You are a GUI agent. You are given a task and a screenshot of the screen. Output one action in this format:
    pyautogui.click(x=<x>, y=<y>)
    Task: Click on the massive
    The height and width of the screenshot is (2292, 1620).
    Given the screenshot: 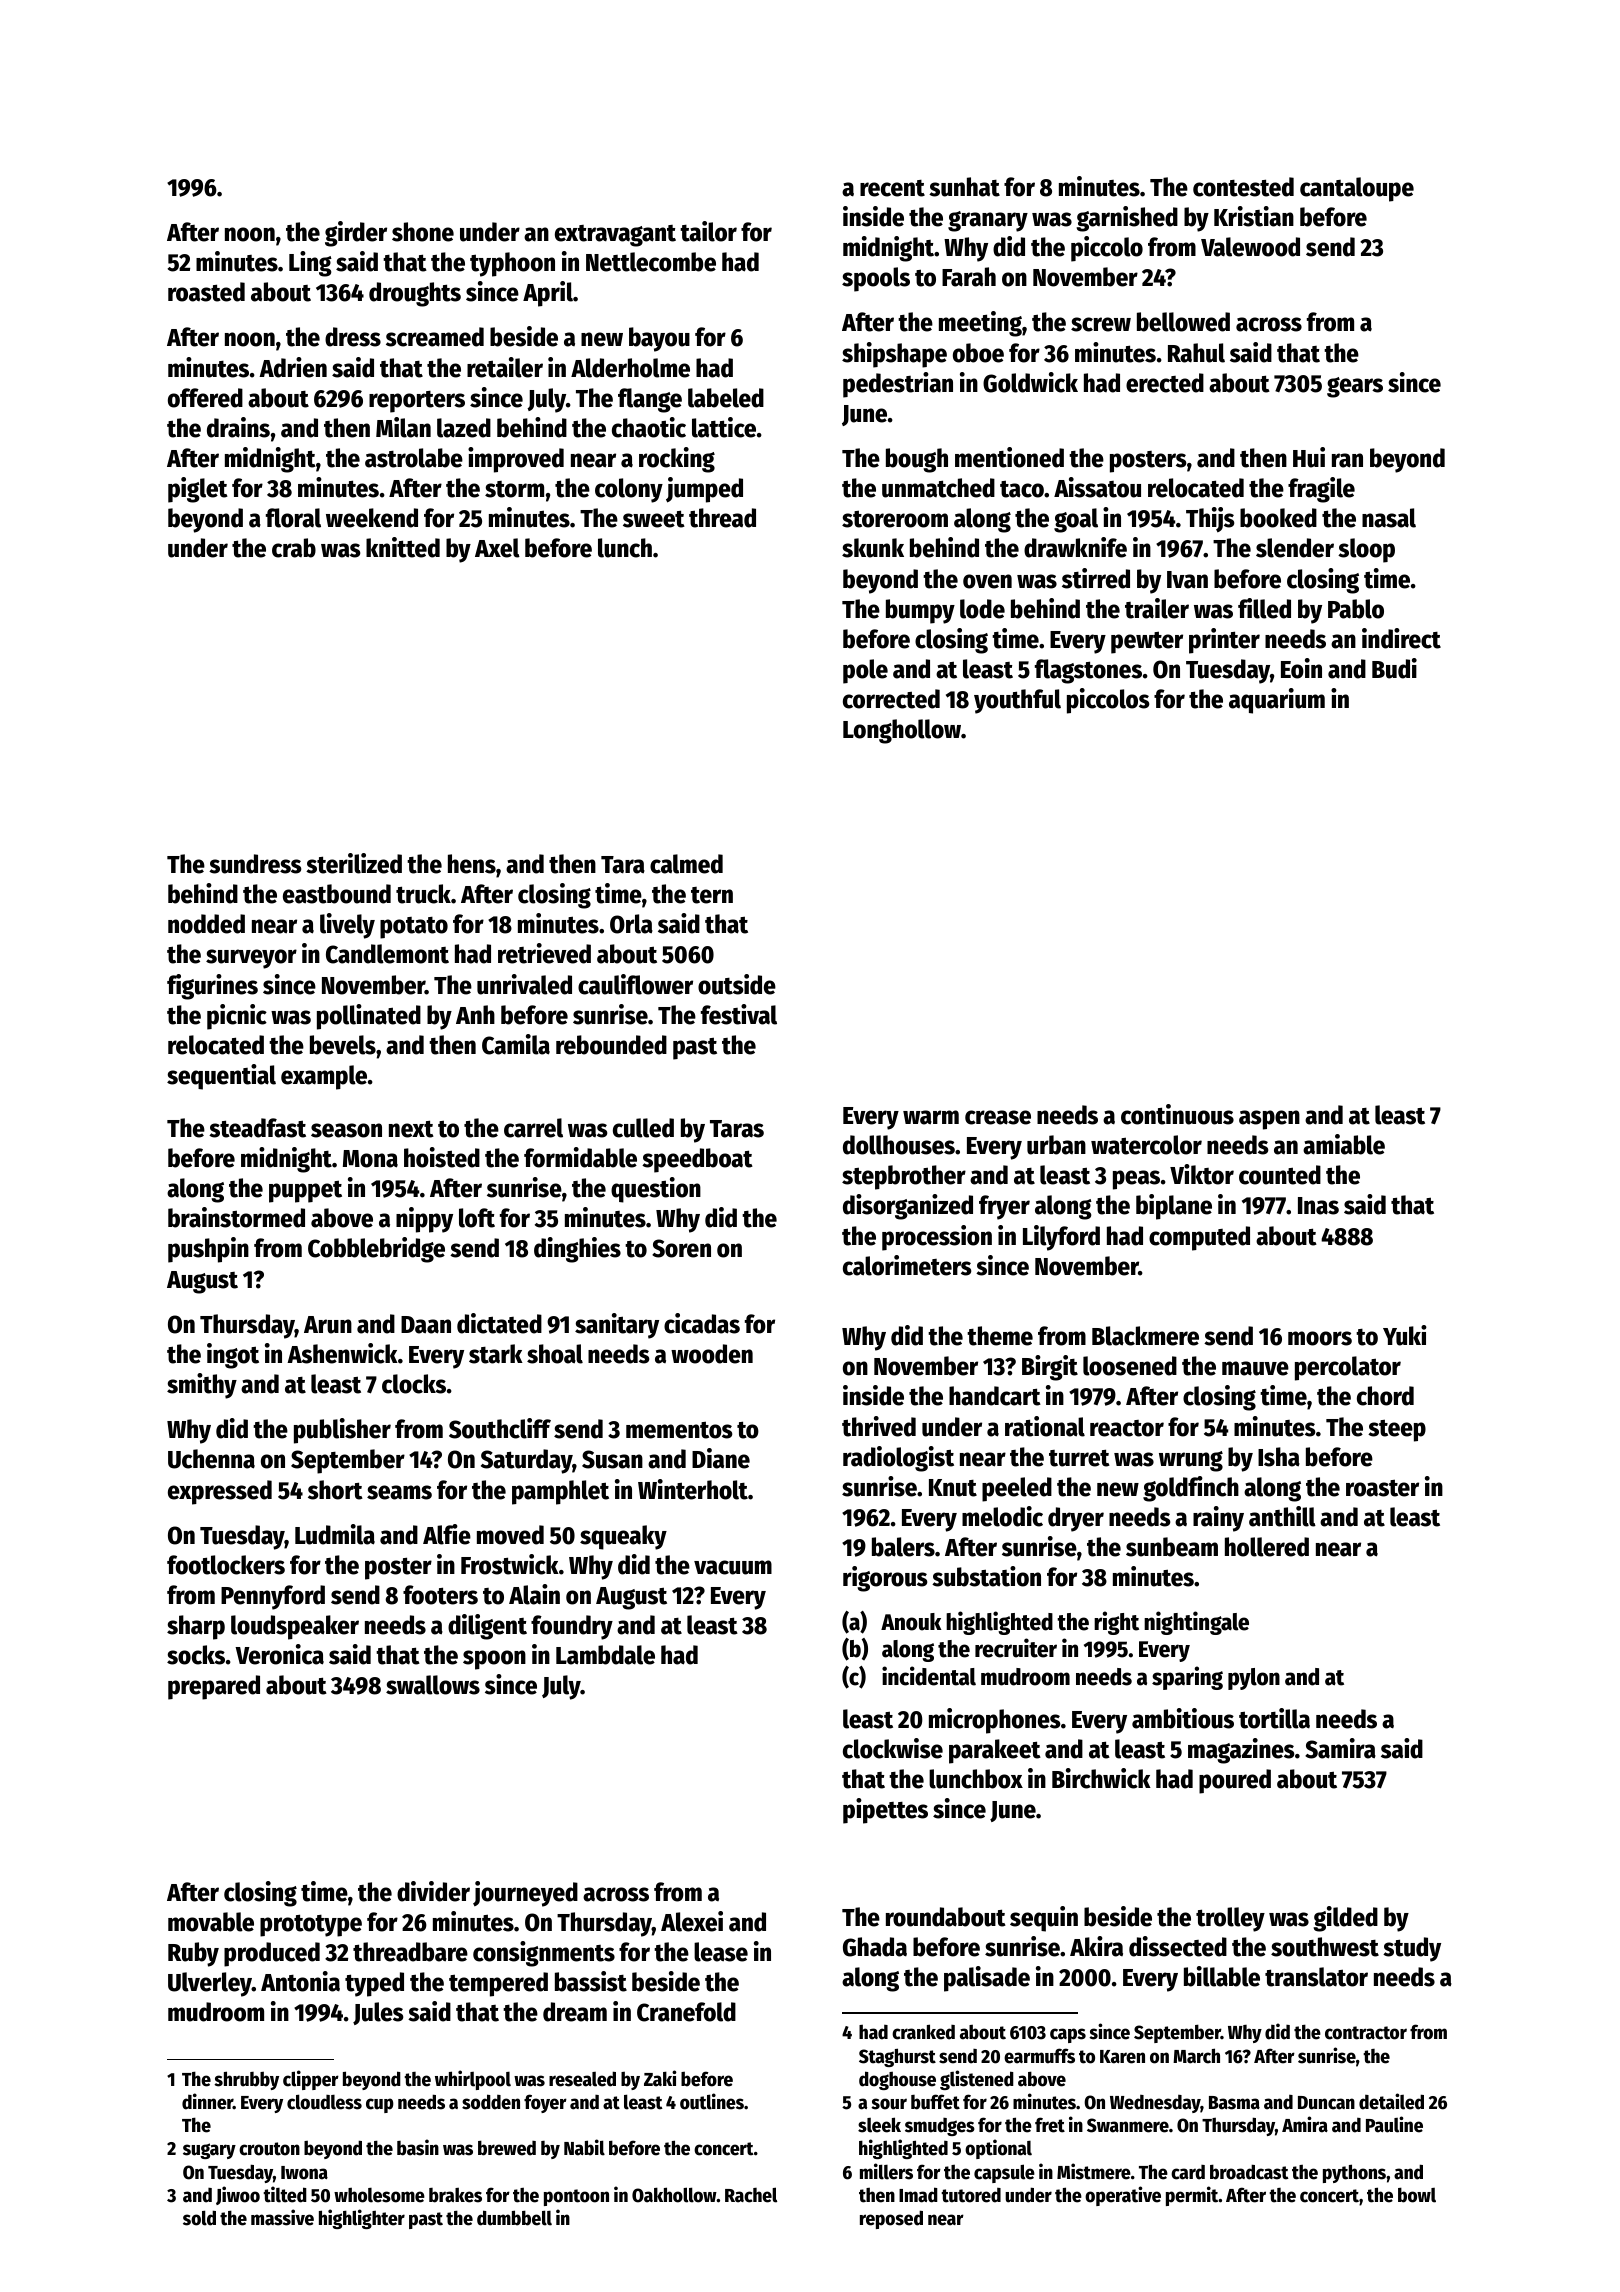 What is the action you would take?
    pyautogui.click(x=282, y=2217)
